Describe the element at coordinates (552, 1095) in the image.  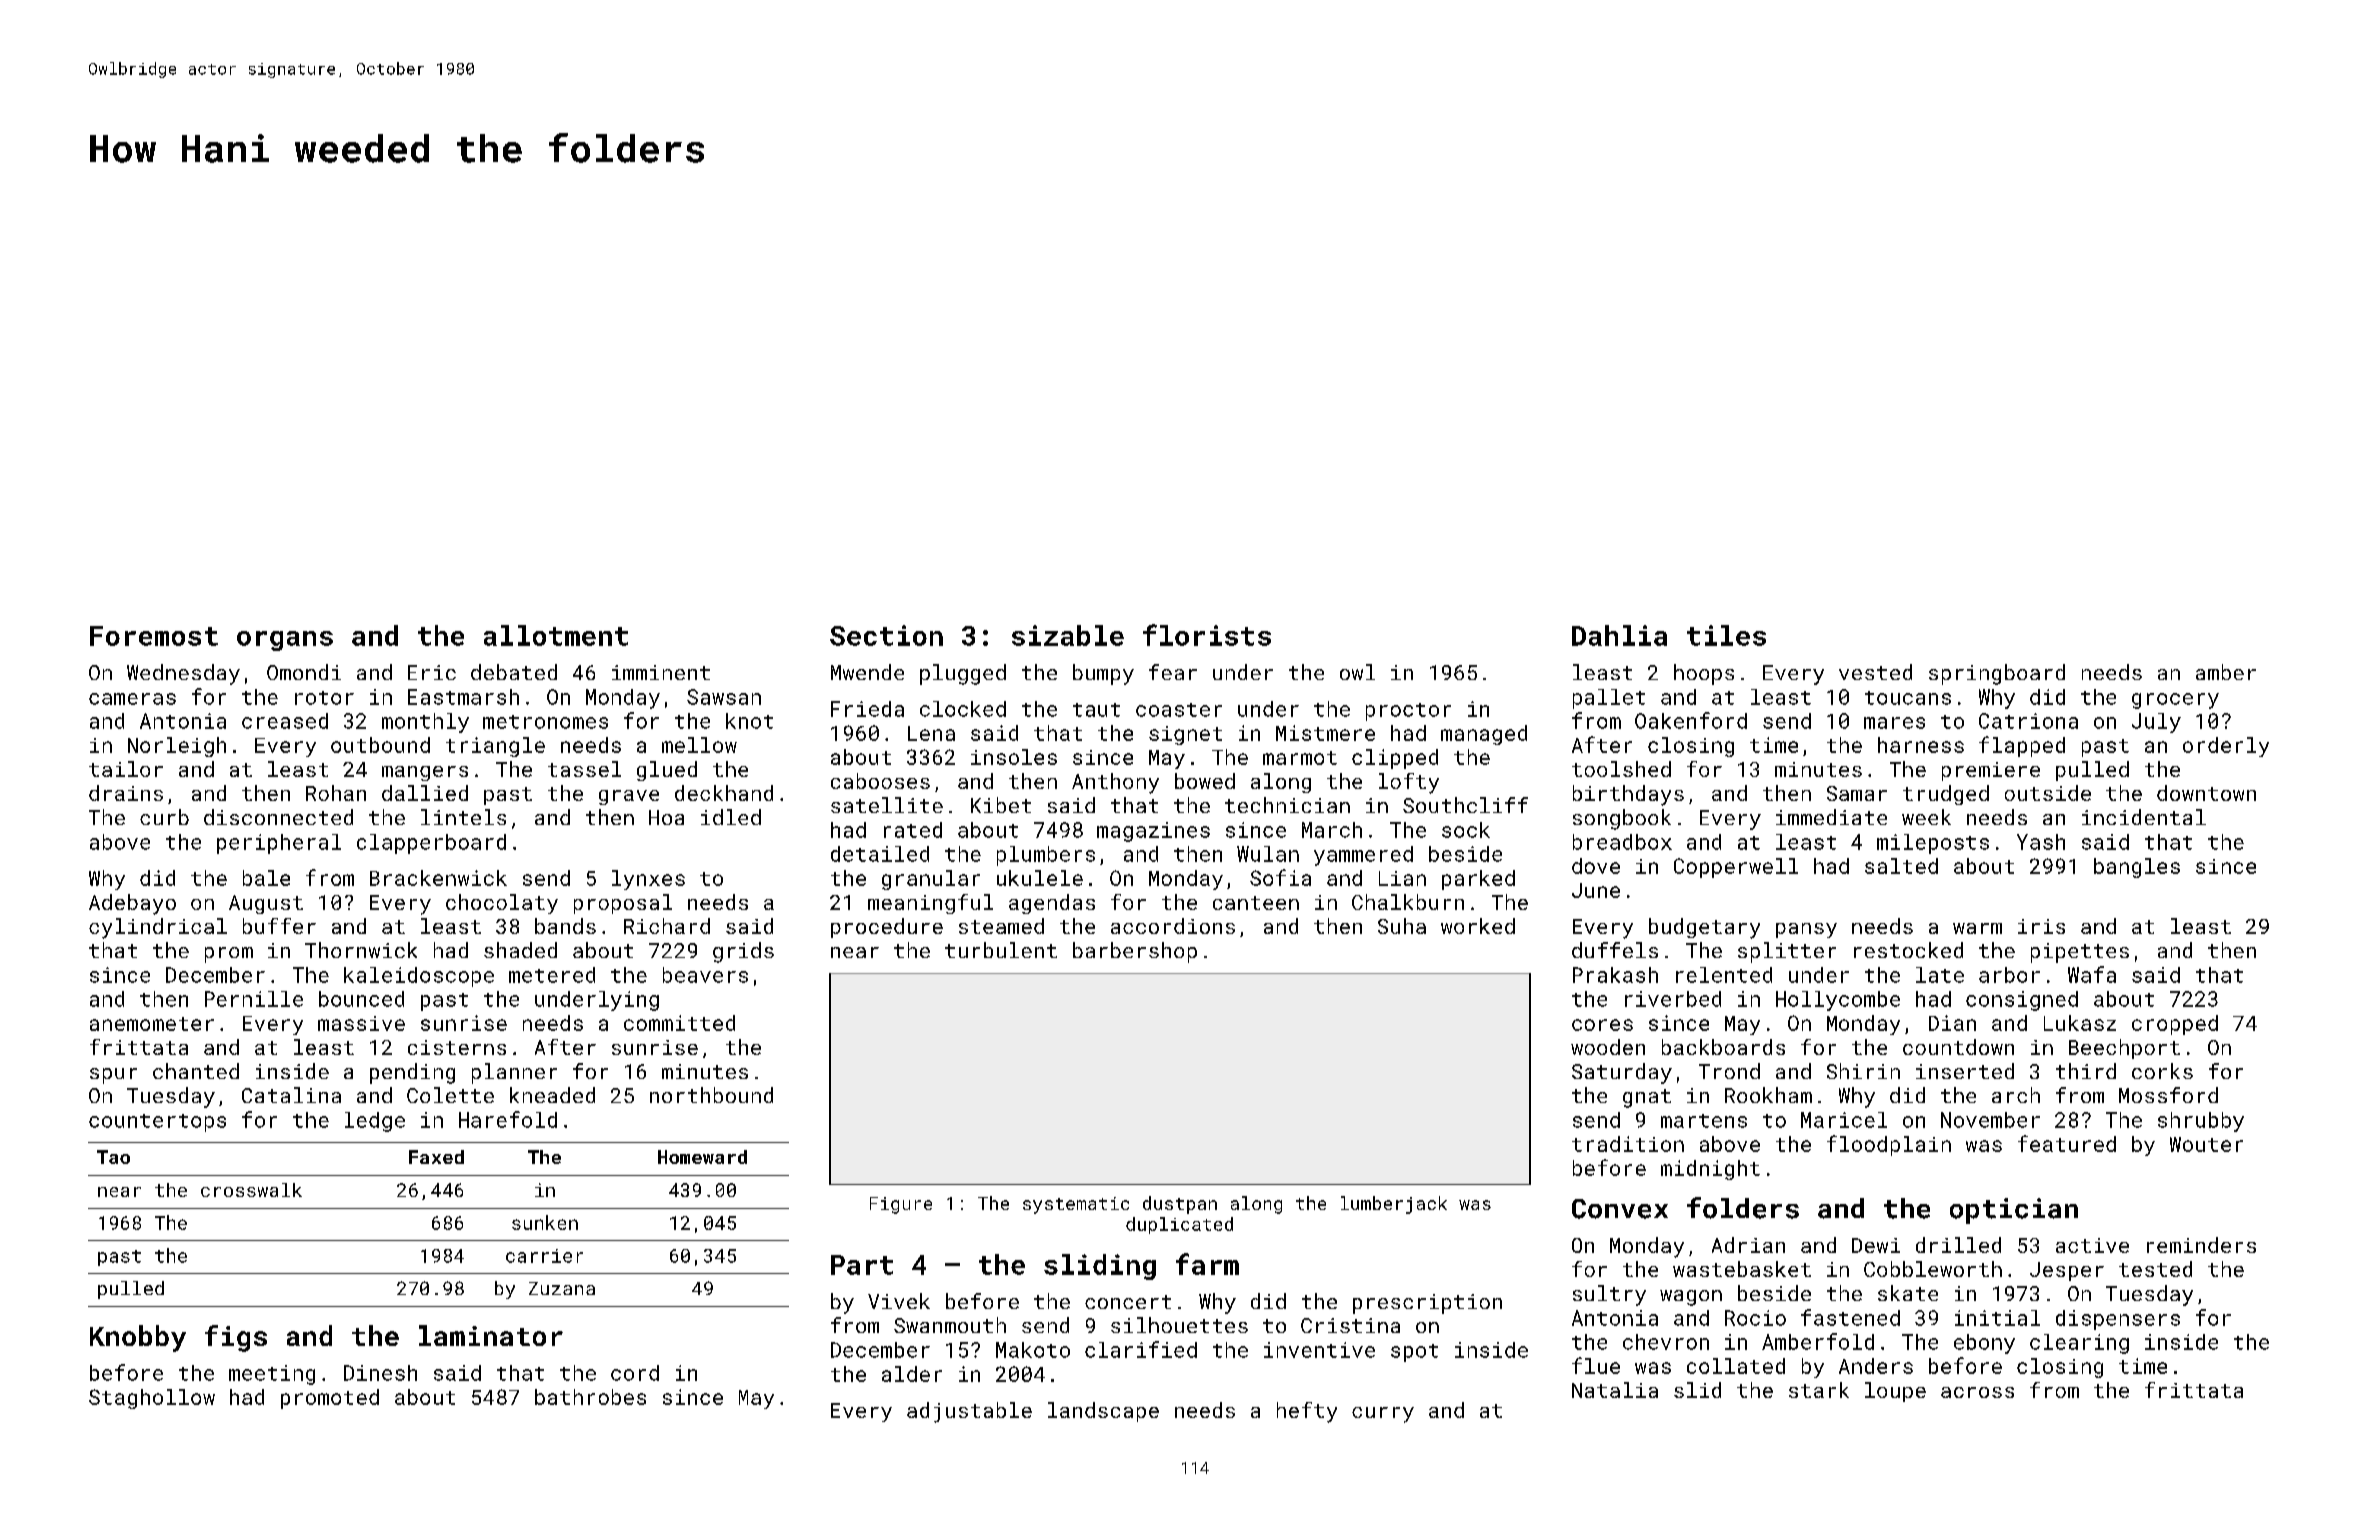
I see `kneaded` at that location.
